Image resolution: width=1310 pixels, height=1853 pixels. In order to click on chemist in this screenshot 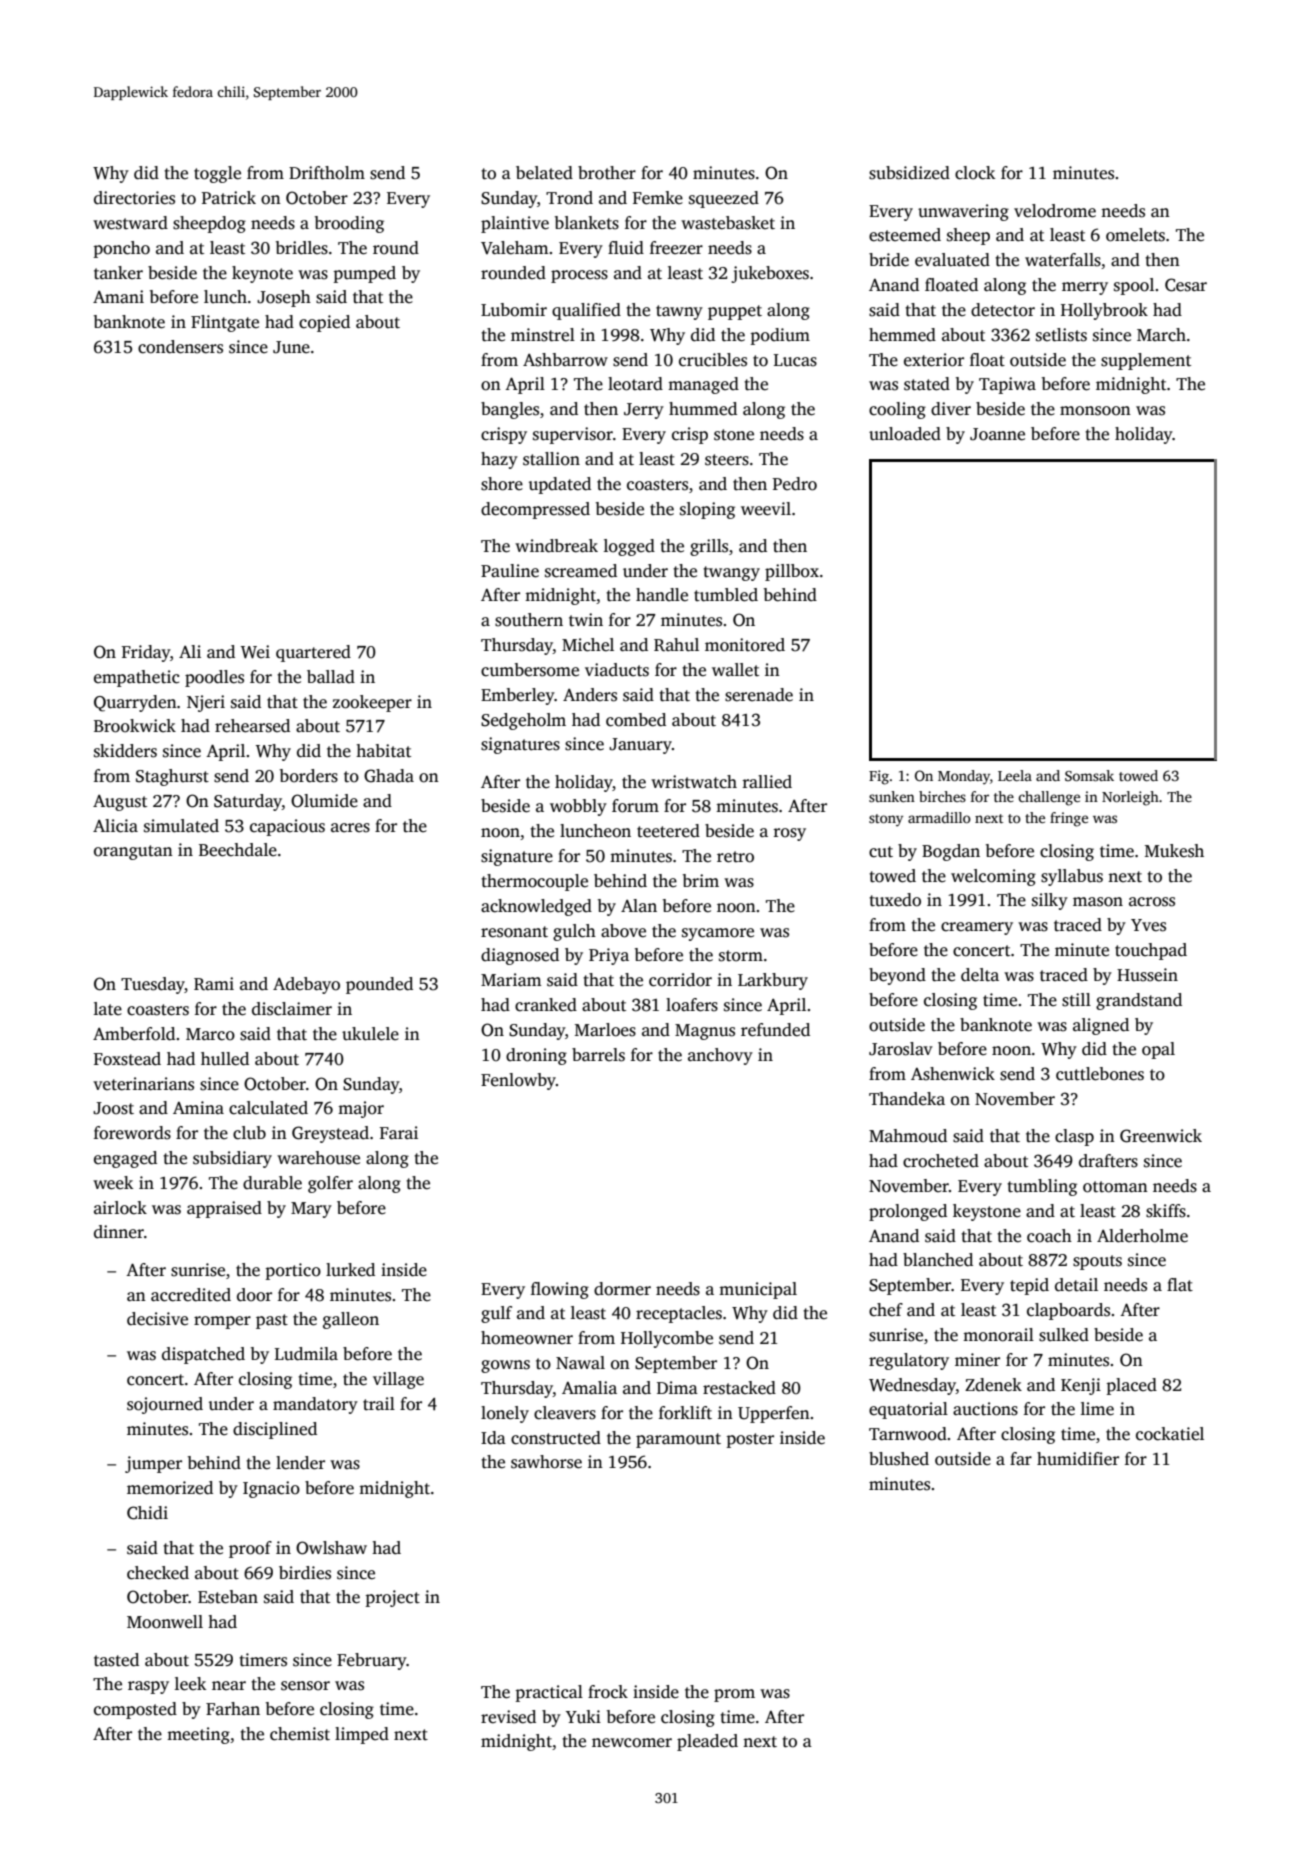, I will do `click(300, 1734)`.
